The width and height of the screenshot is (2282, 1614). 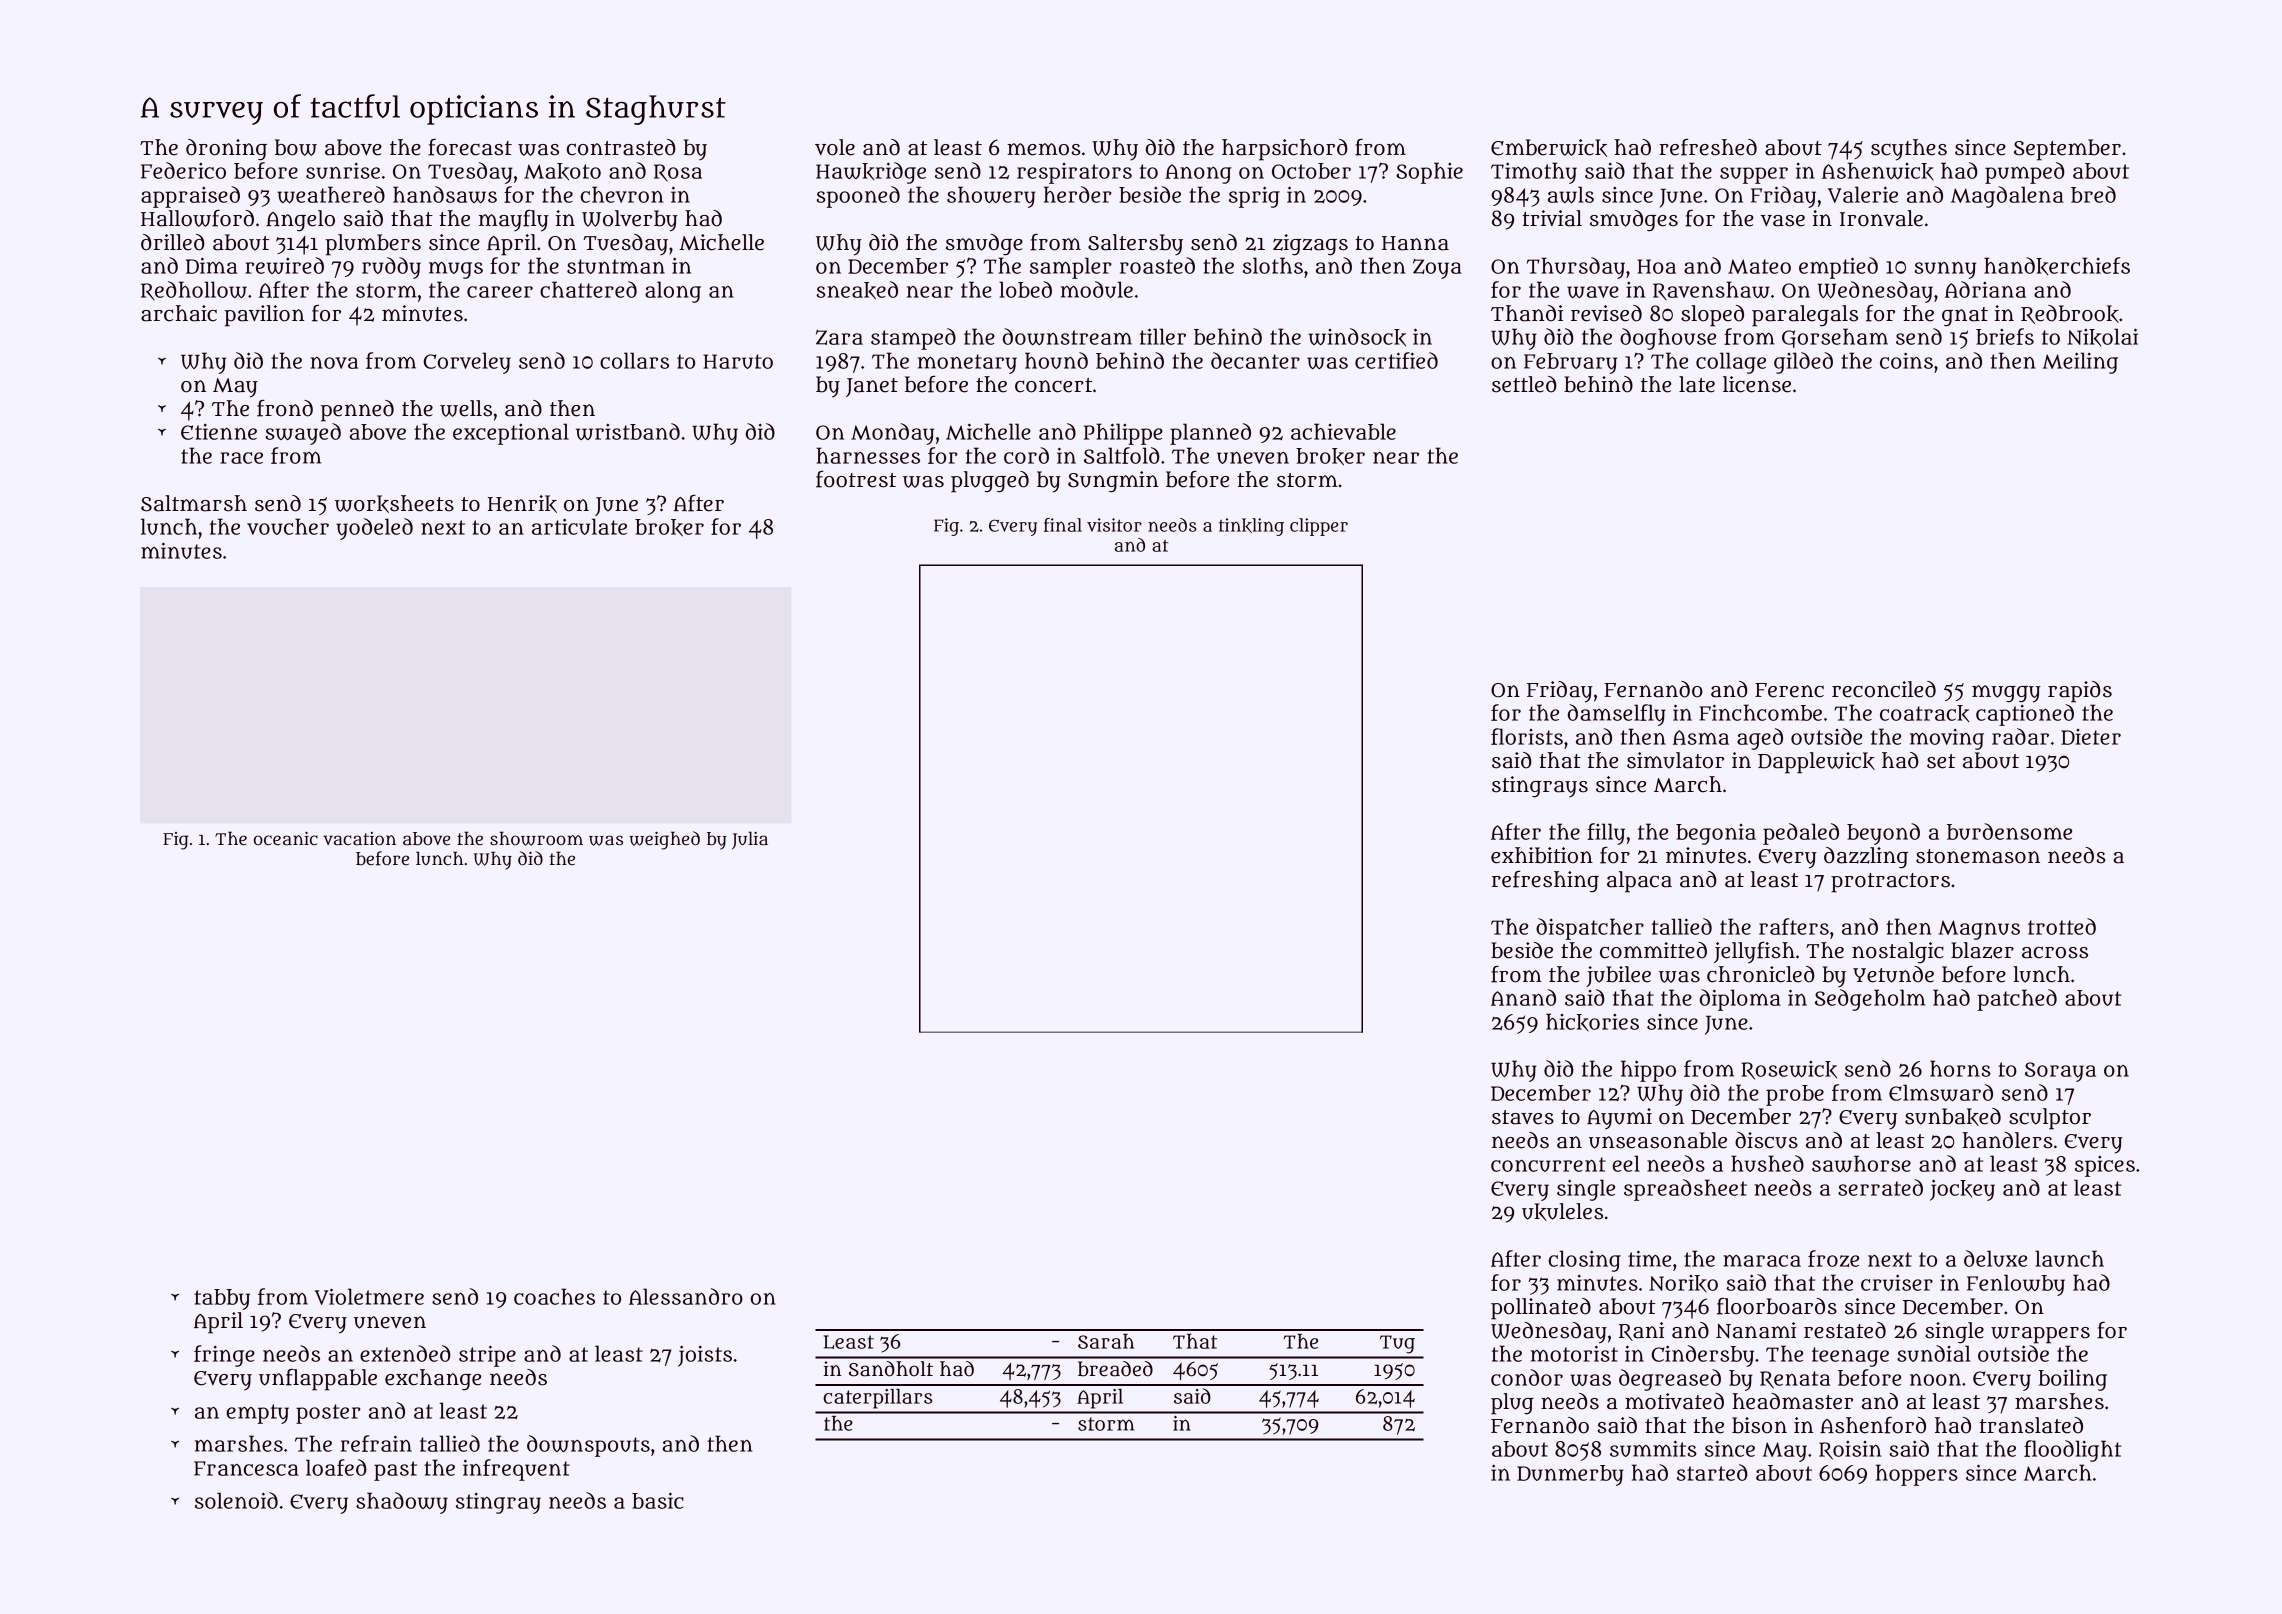 What do you see at coordinates (1985, 289) in the screenshot?
I see `Adriana` at bounding box center [1985, 289].
